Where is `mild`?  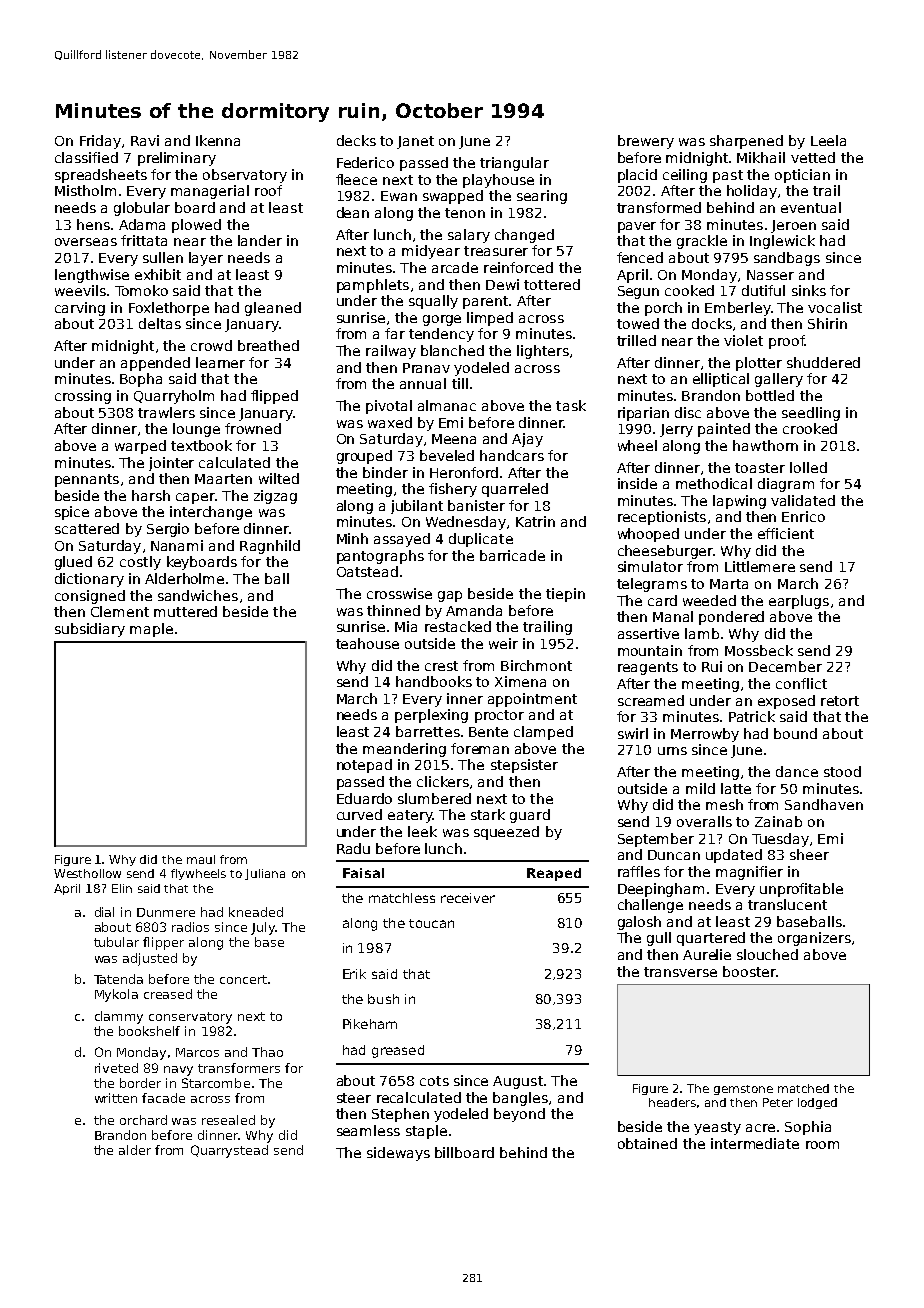
mild is located at coordinates (700, 788).
